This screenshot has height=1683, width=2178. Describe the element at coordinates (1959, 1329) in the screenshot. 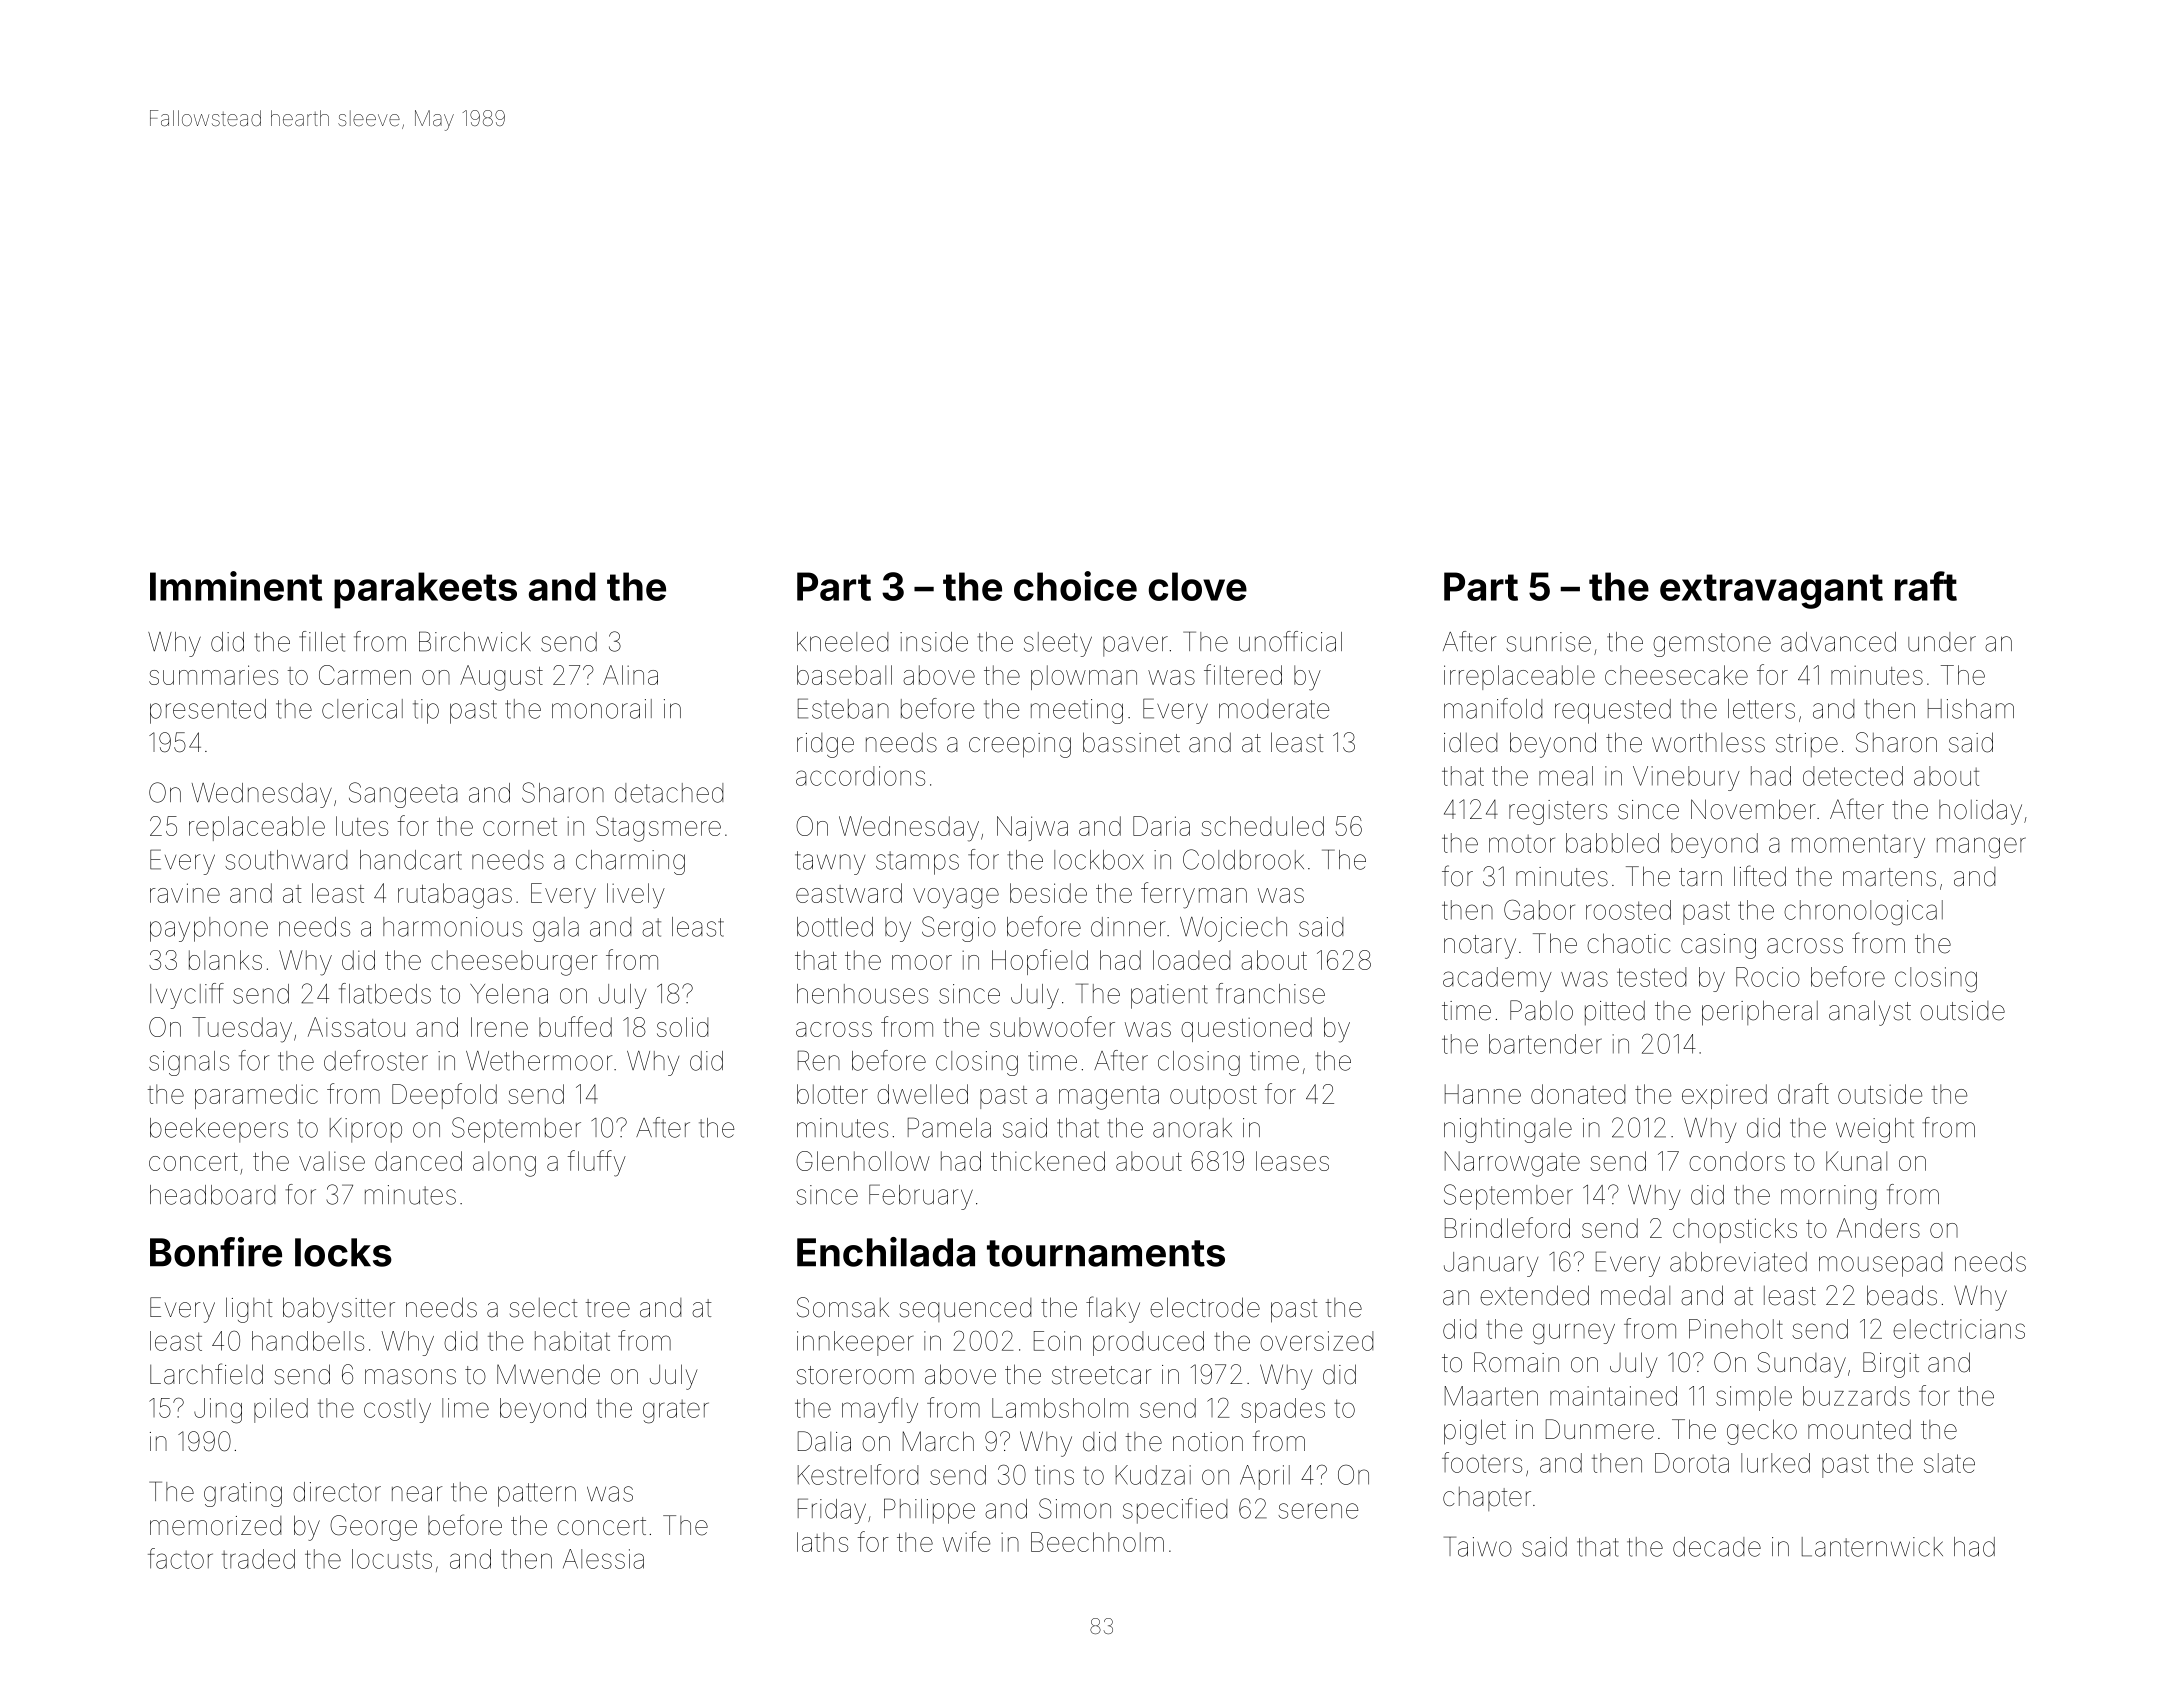

I see `electricians` at that location.
